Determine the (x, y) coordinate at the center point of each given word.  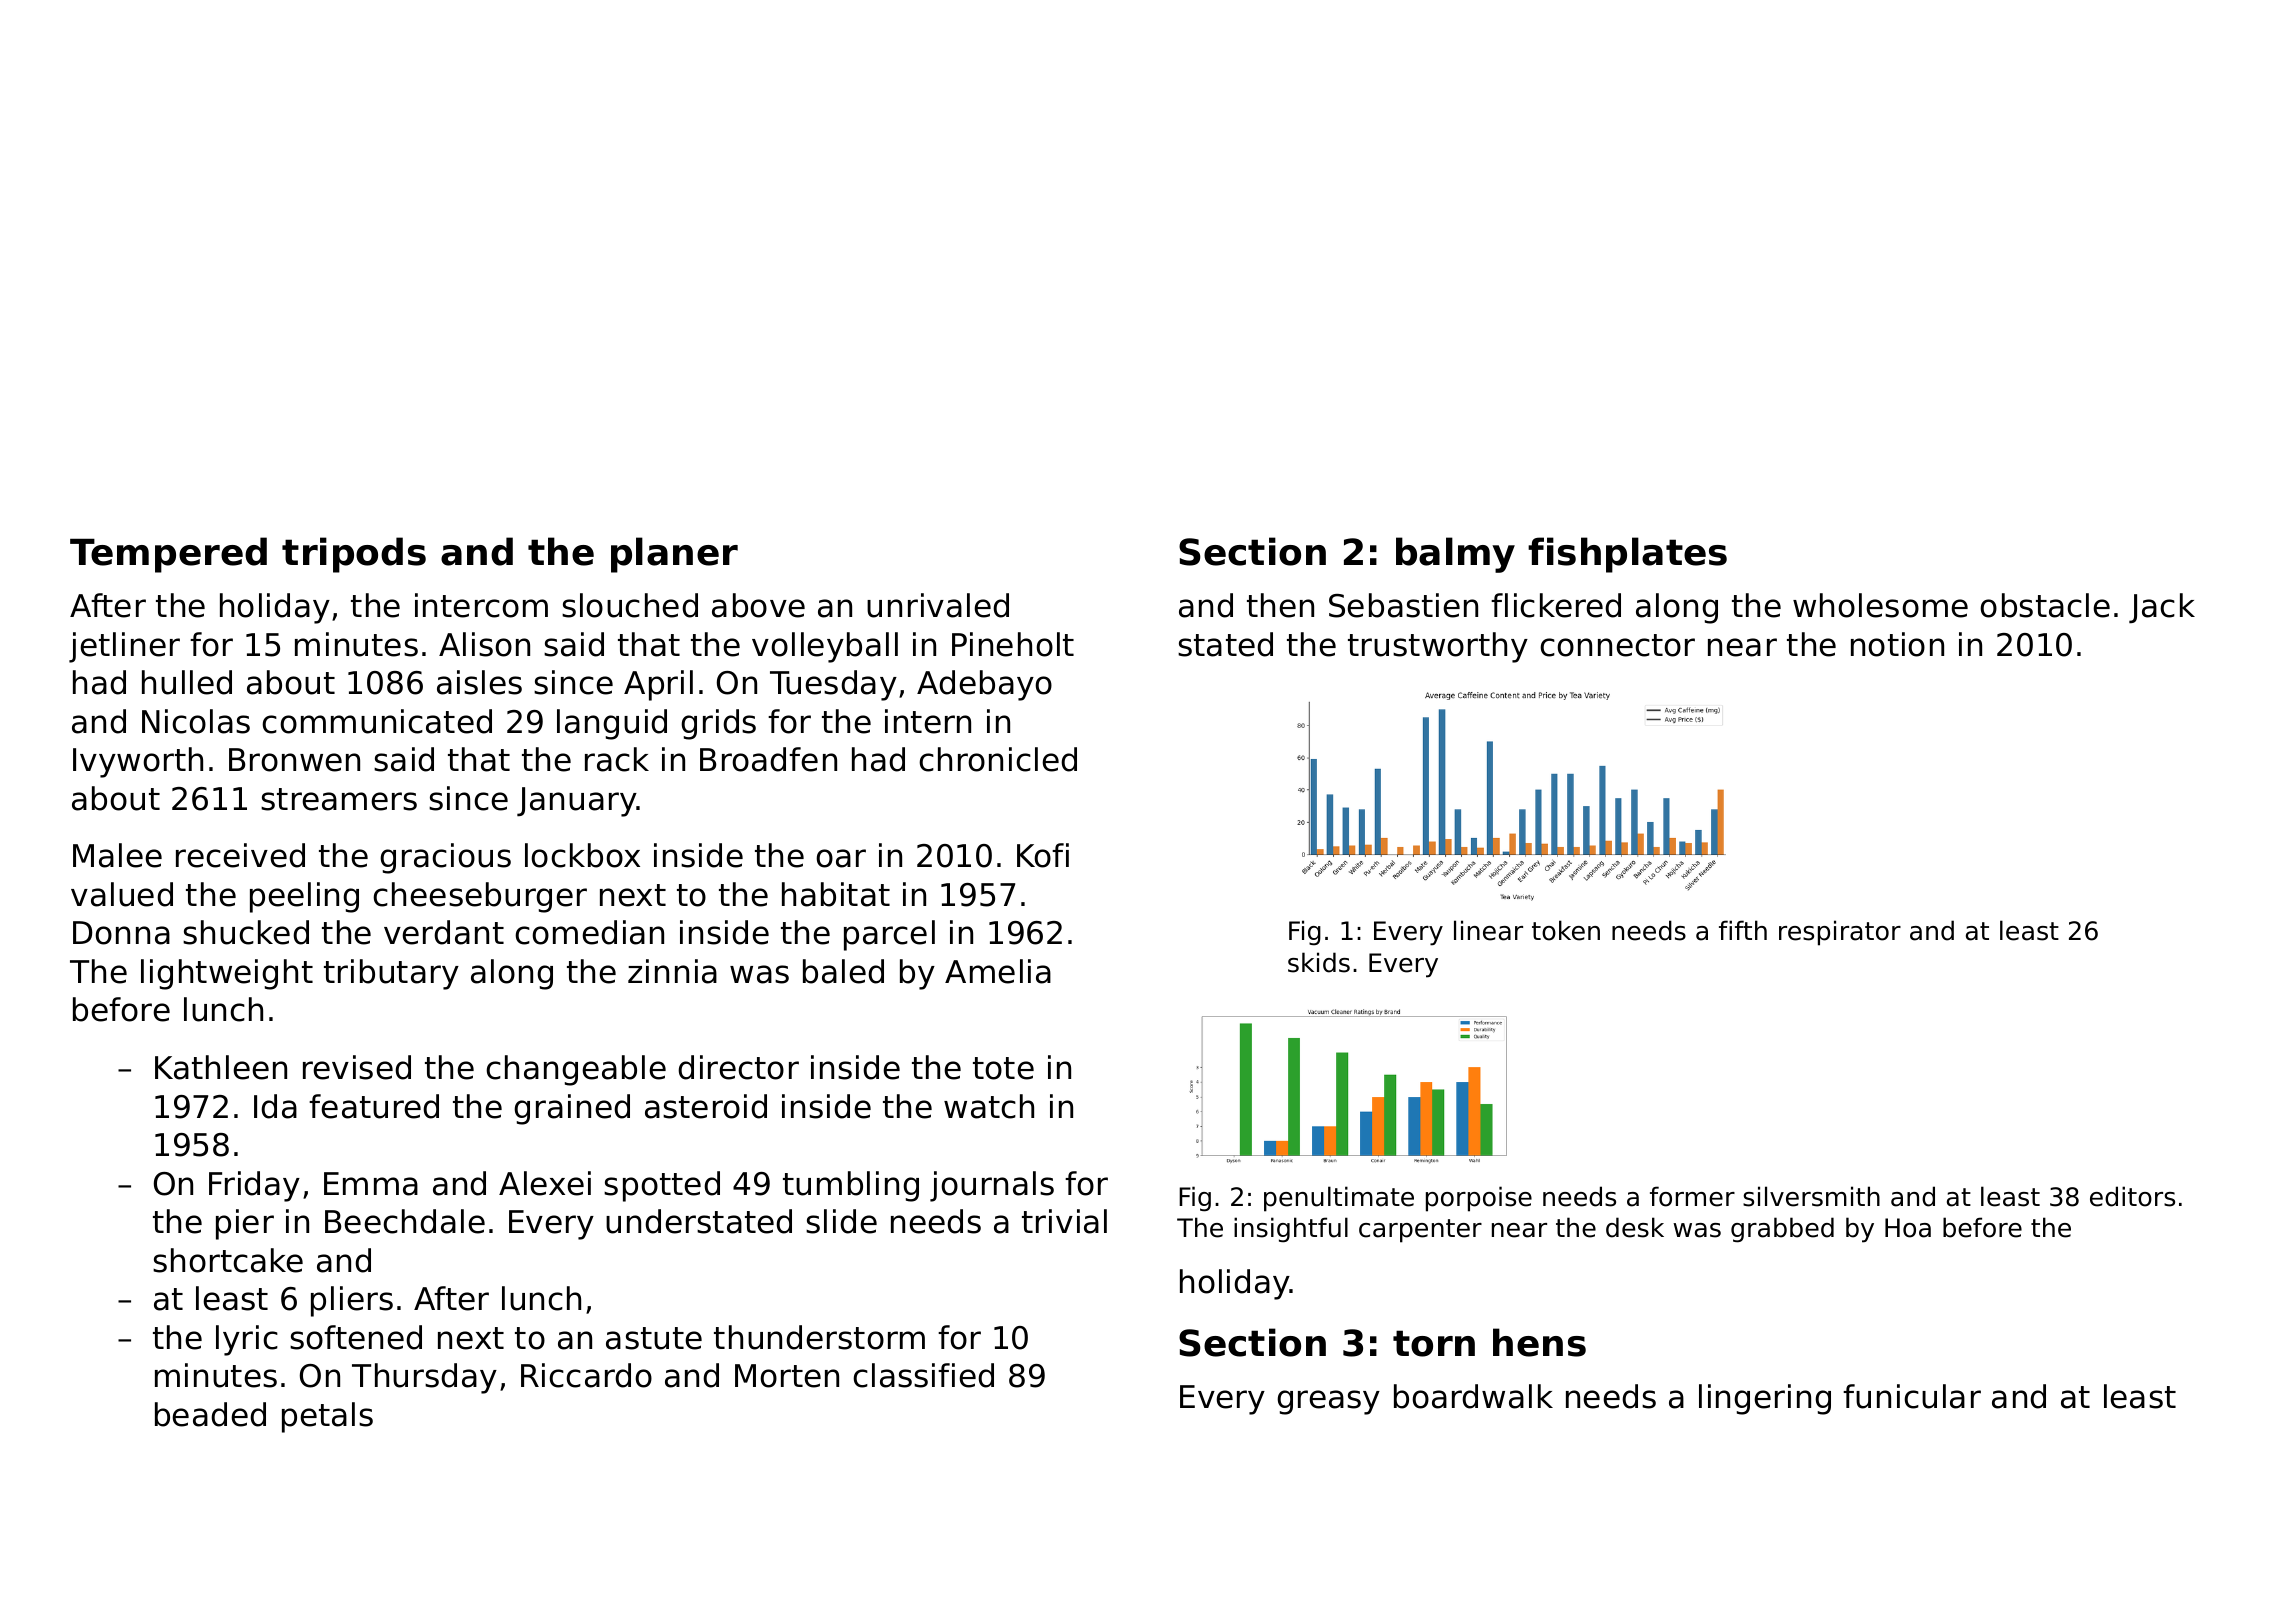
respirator (1840, 933)
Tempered (168, 555)
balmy (1455, 555)
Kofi (1043, 855)
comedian (589, 932)
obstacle (2045, 605)
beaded (210, 1414)
